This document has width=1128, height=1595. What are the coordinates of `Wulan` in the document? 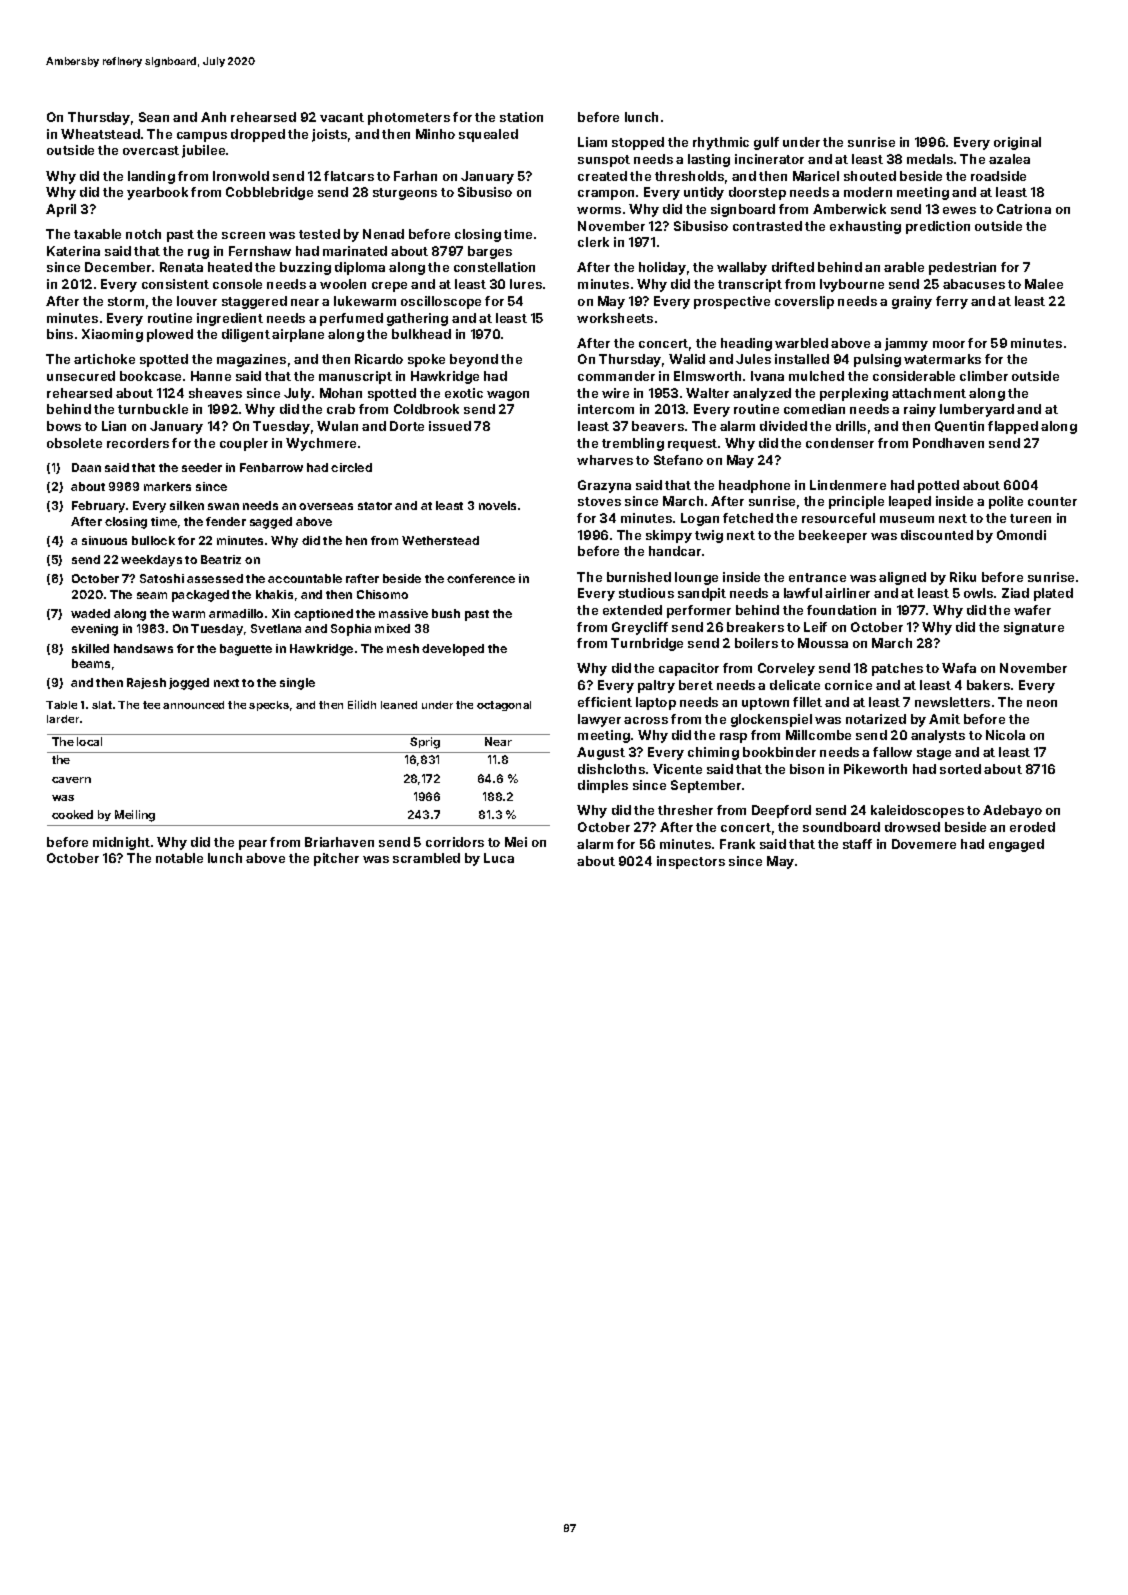 It's located at (337, 426).
